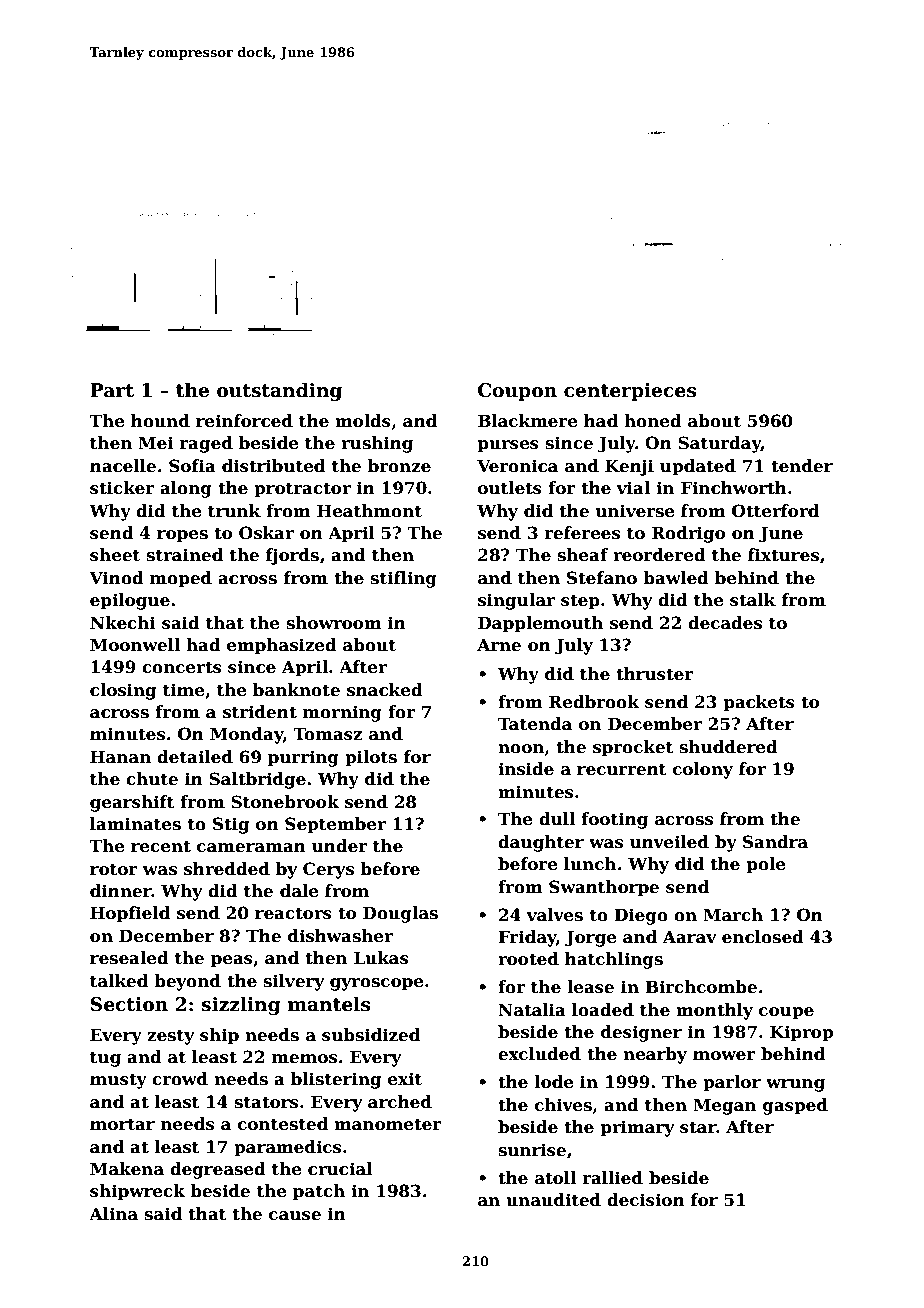 This document has width=924, height=1308. Describe the element at coordinates (160, 421) in the document. I see `hound` at that location.
